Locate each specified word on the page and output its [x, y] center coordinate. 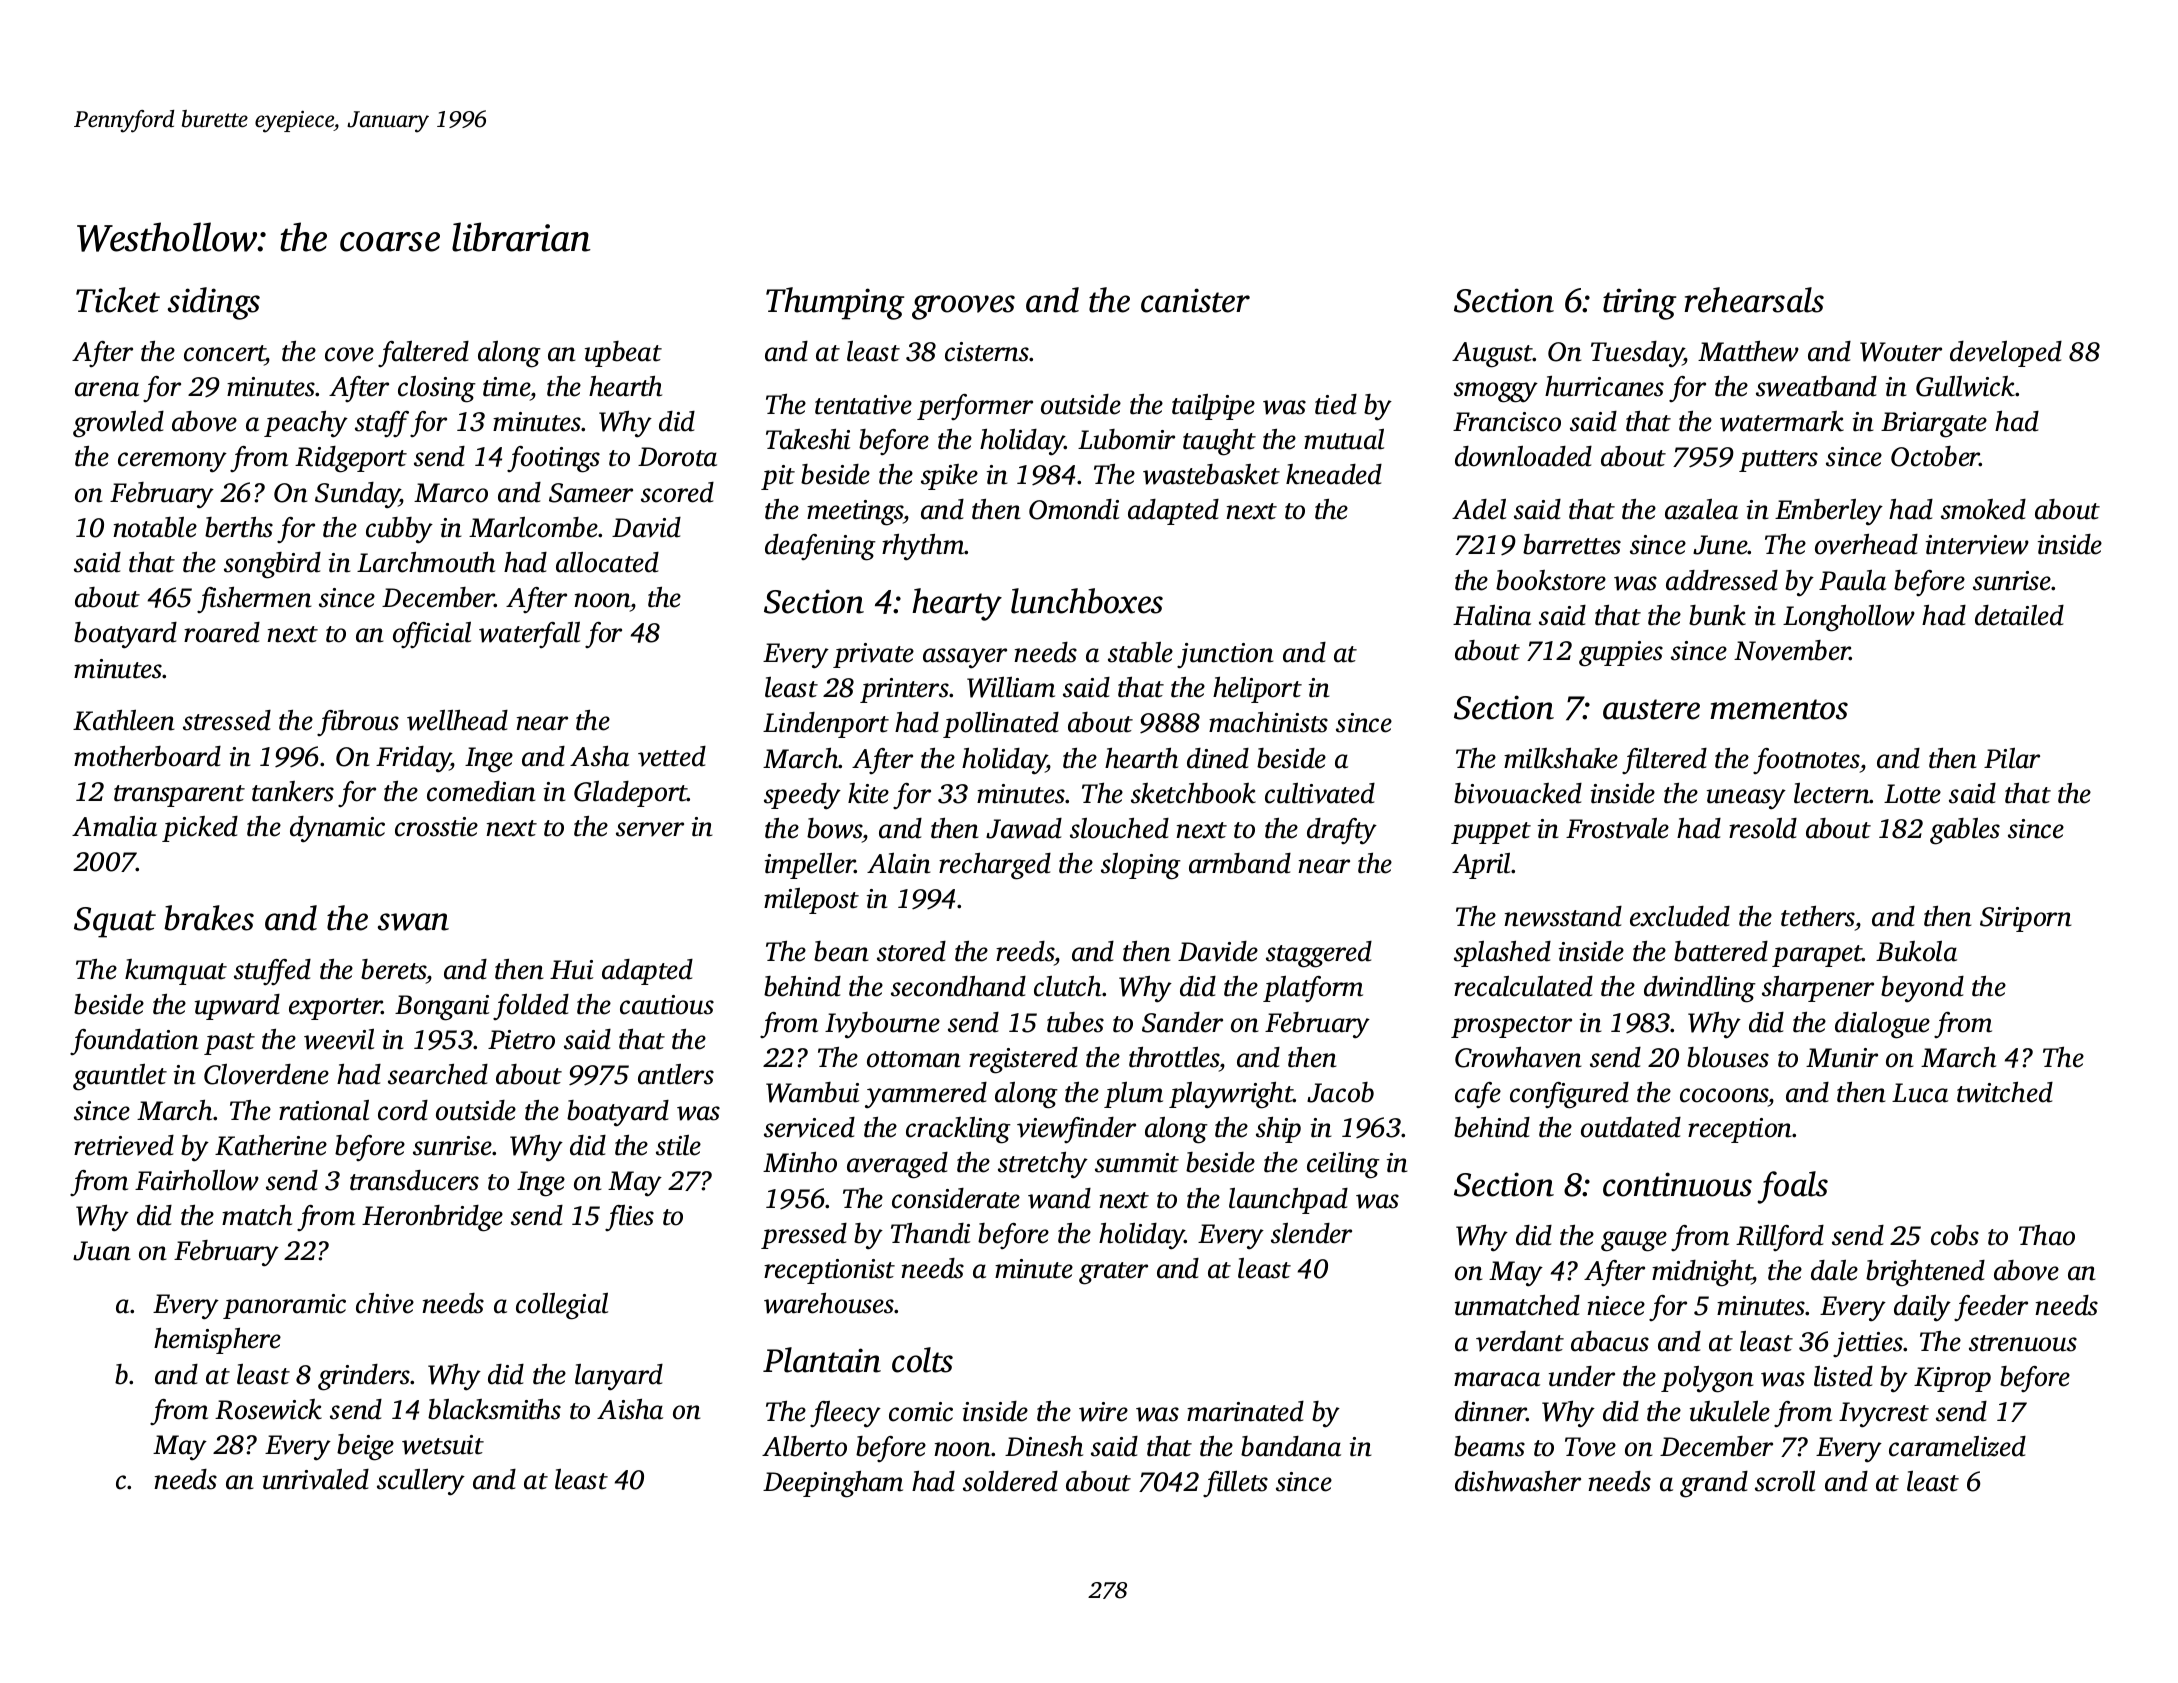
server [650, 829]
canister [1195, 300]
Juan [102, 1251]
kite [868, 793]
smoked [1983, 509]
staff [382, 424]
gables [1965, 831]
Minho [800, 1162]
